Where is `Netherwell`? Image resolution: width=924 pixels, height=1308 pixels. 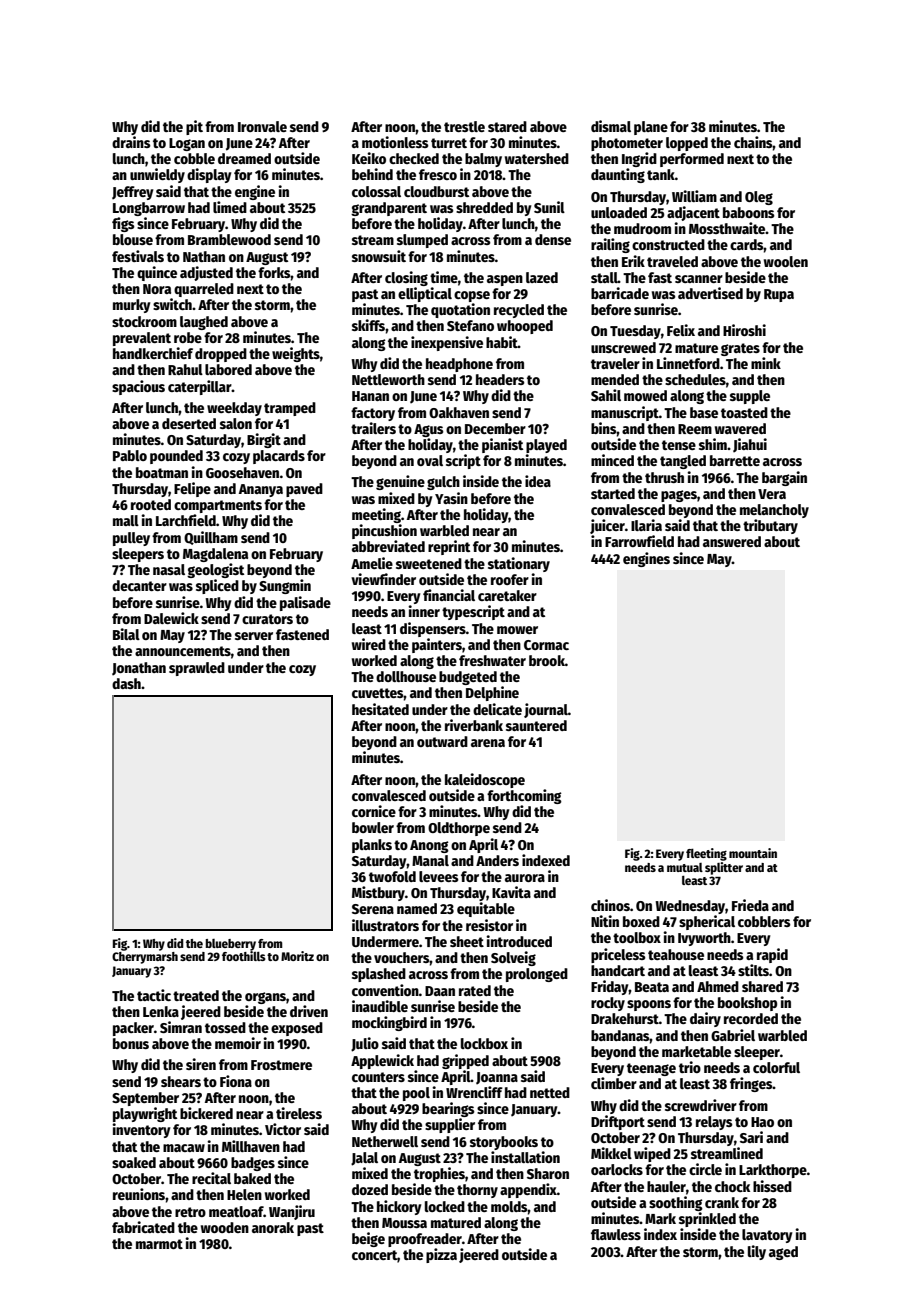 Netherwell is located at coordinates (385, 1141).
